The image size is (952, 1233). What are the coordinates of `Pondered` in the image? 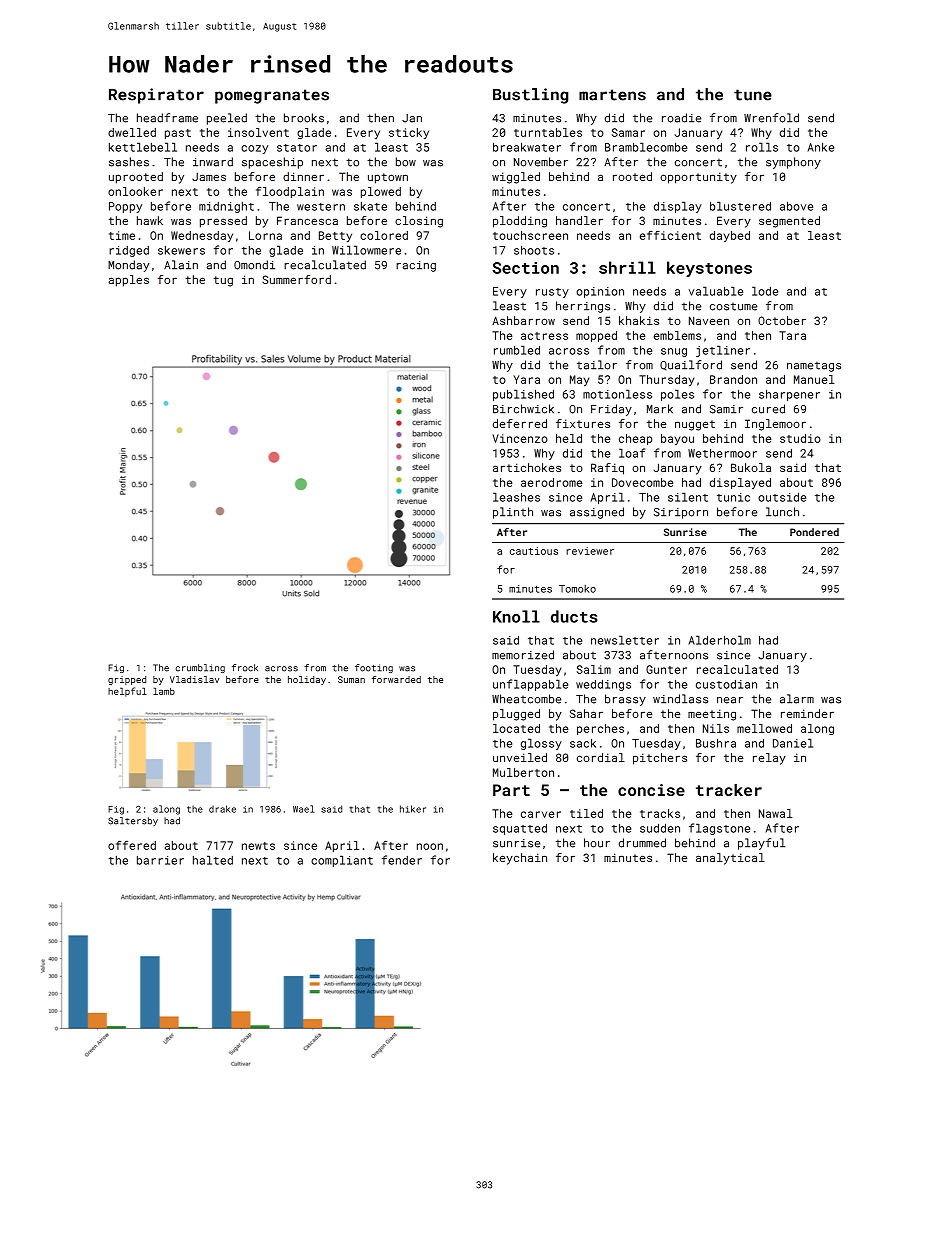 It's located at (814, 532).
